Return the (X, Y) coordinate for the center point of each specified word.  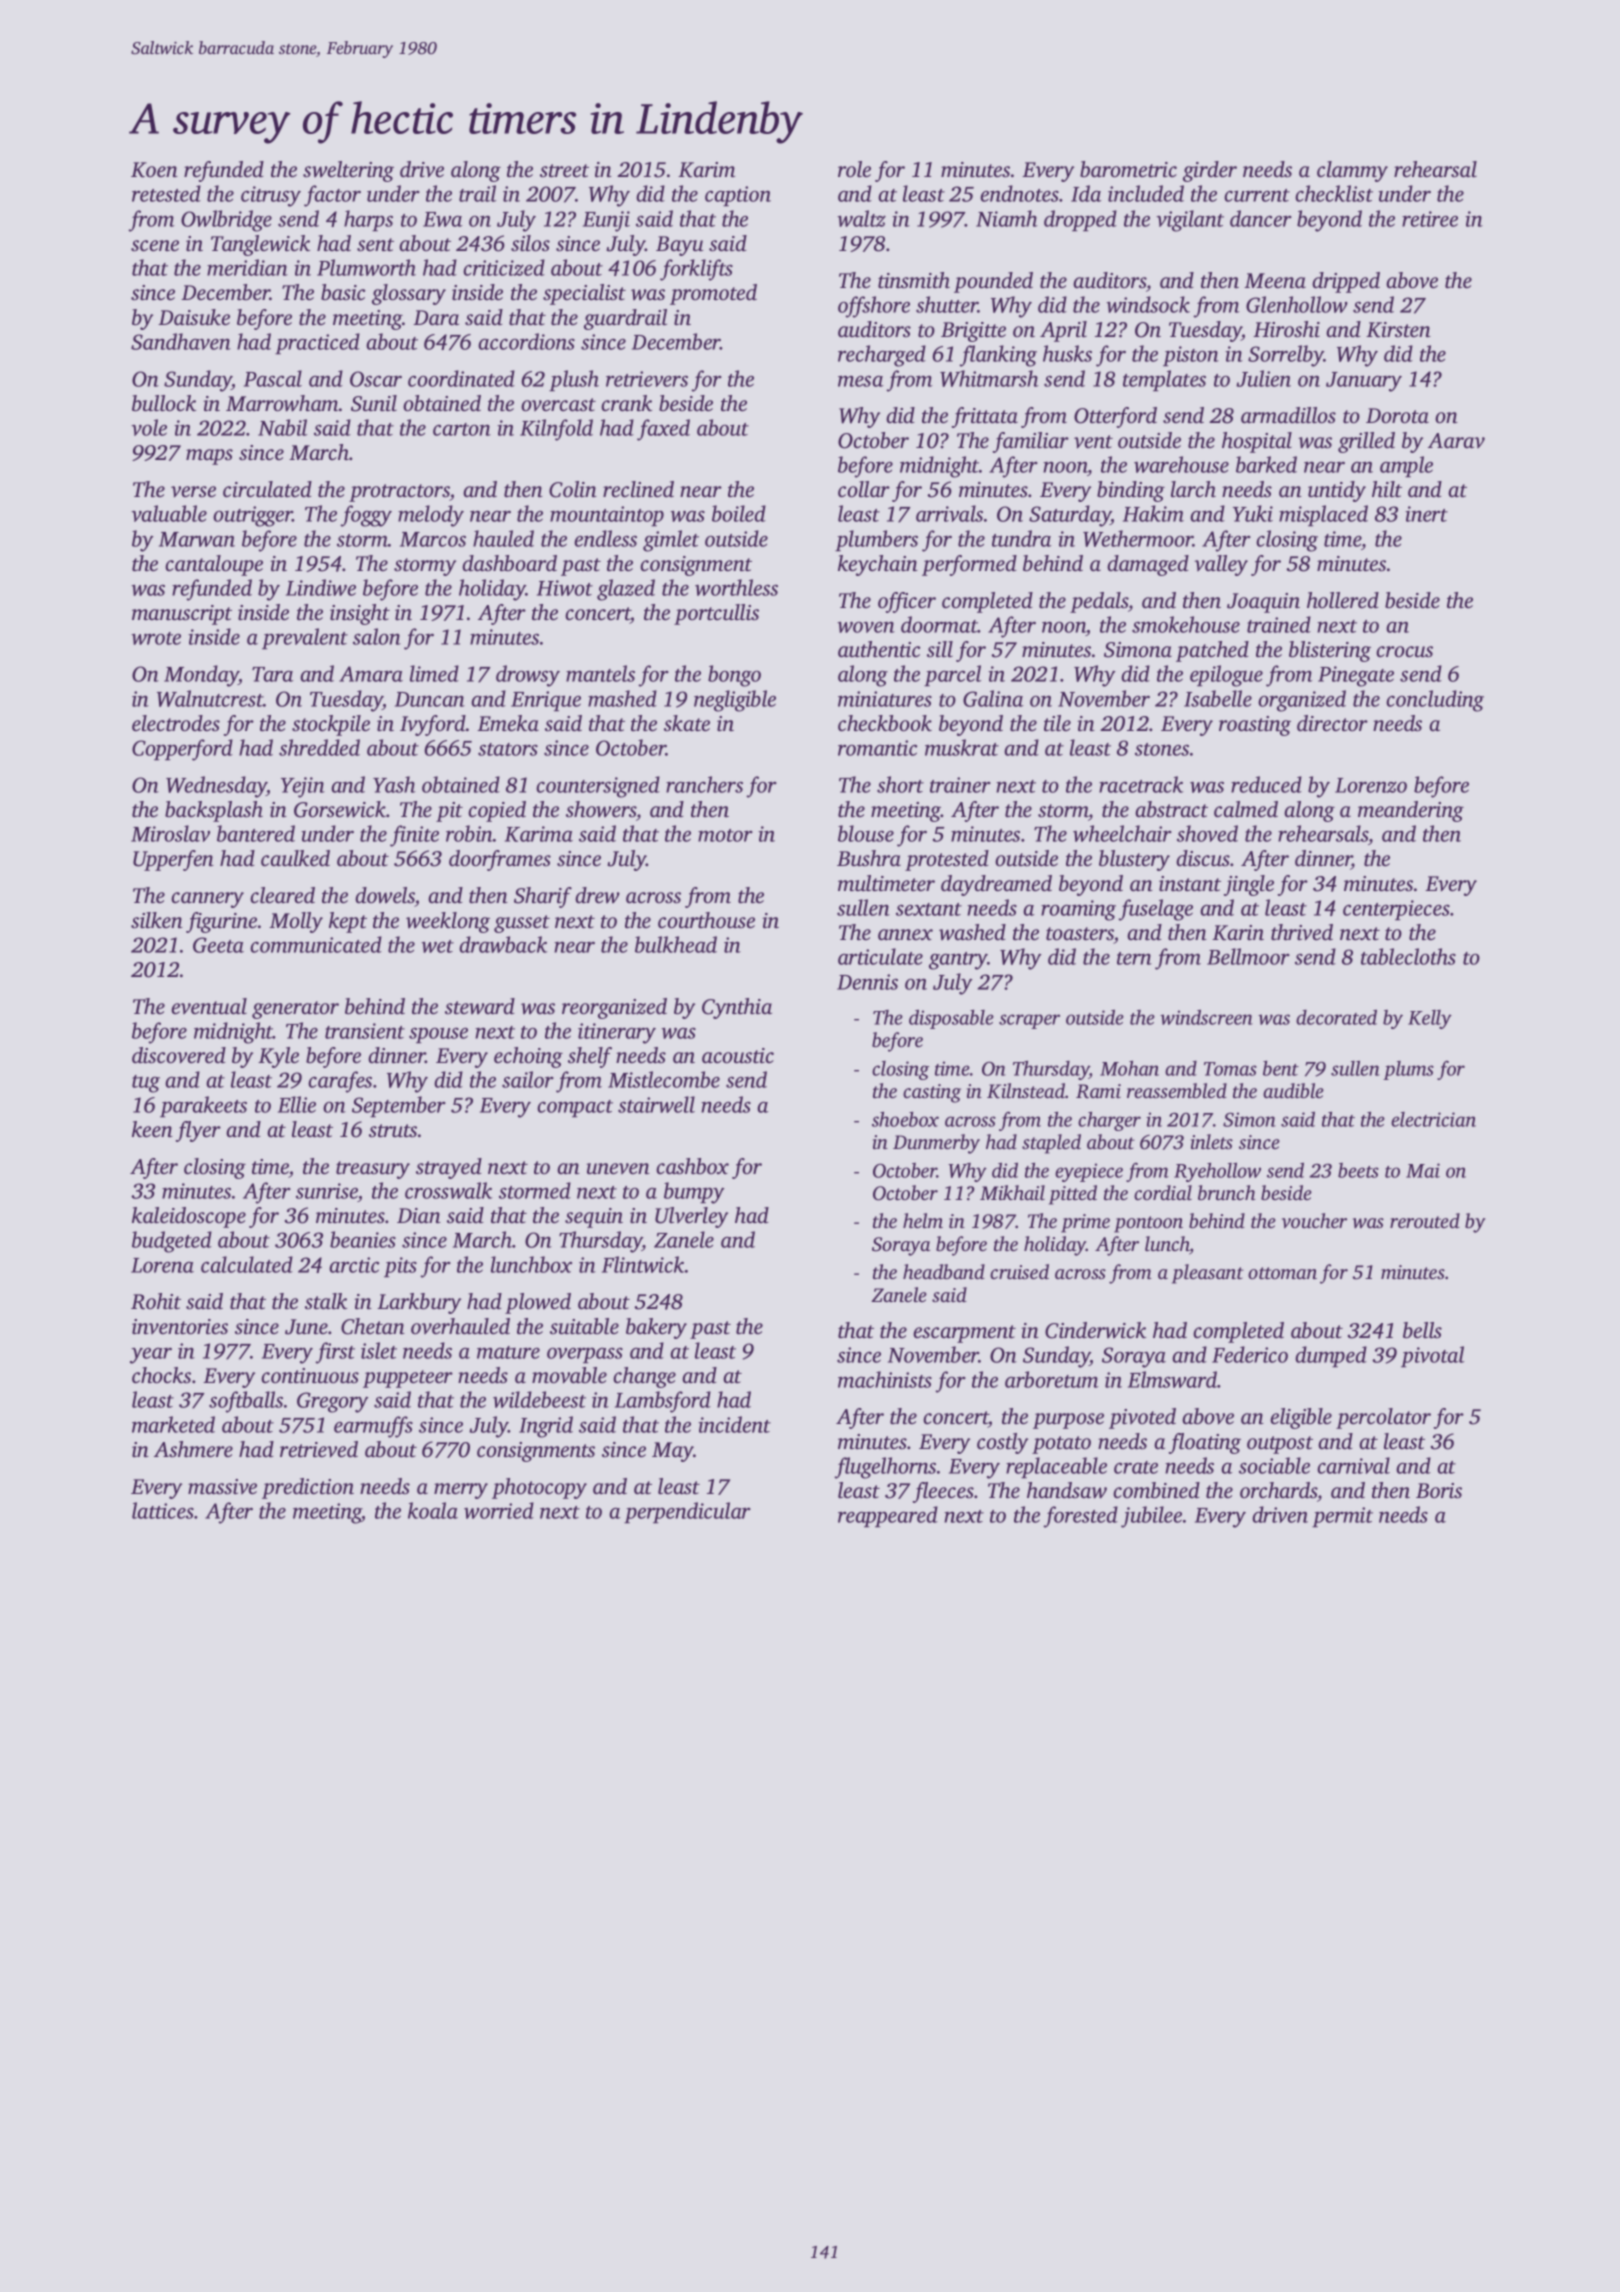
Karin (1238, 933)
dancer (1261, 218)
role (854, 169)
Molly (296, 922)
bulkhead (676, 944)
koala (433, 1510)
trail (477, 193)
